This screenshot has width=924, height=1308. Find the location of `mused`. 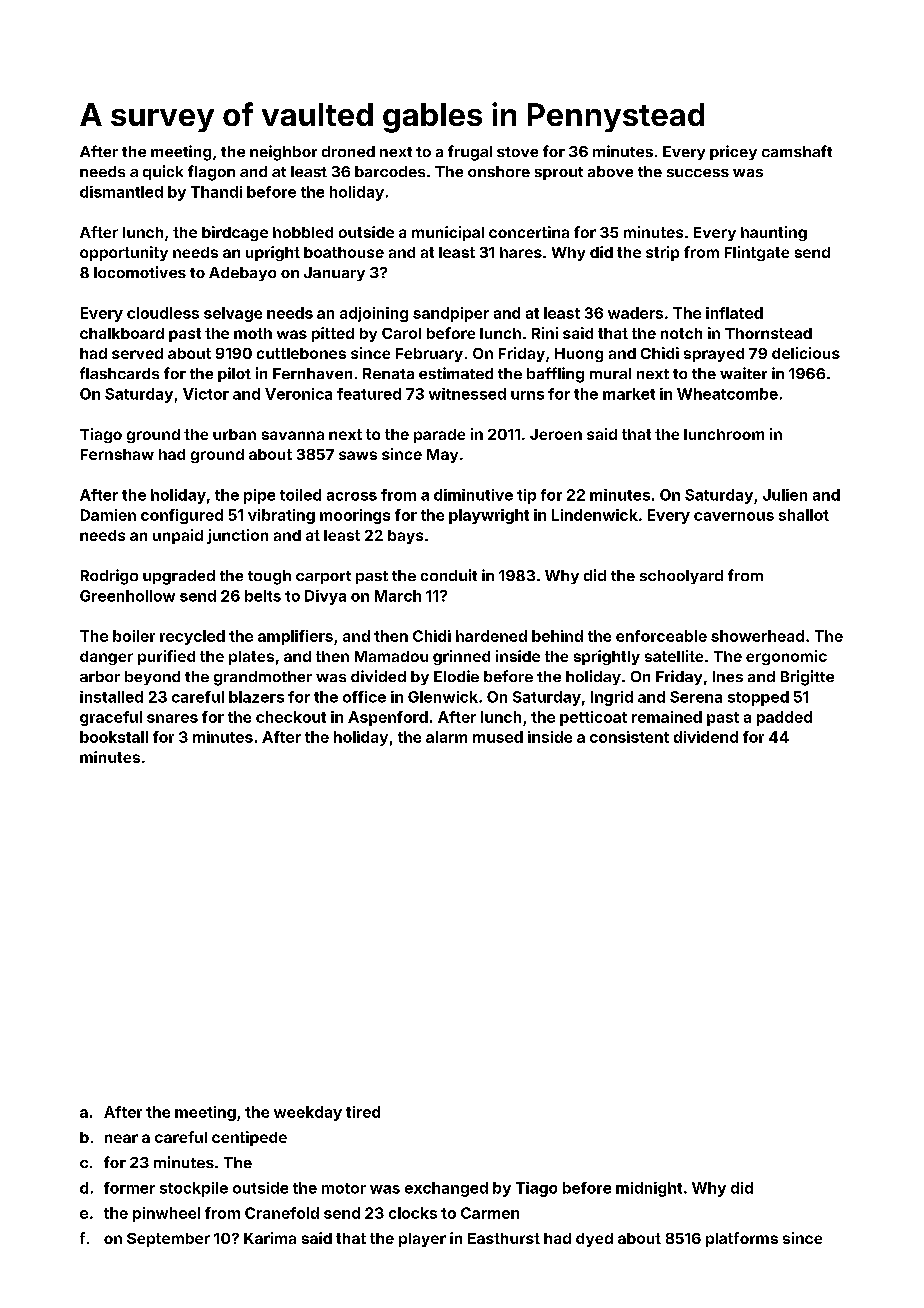

mused is located at coordinates (498, 737).
